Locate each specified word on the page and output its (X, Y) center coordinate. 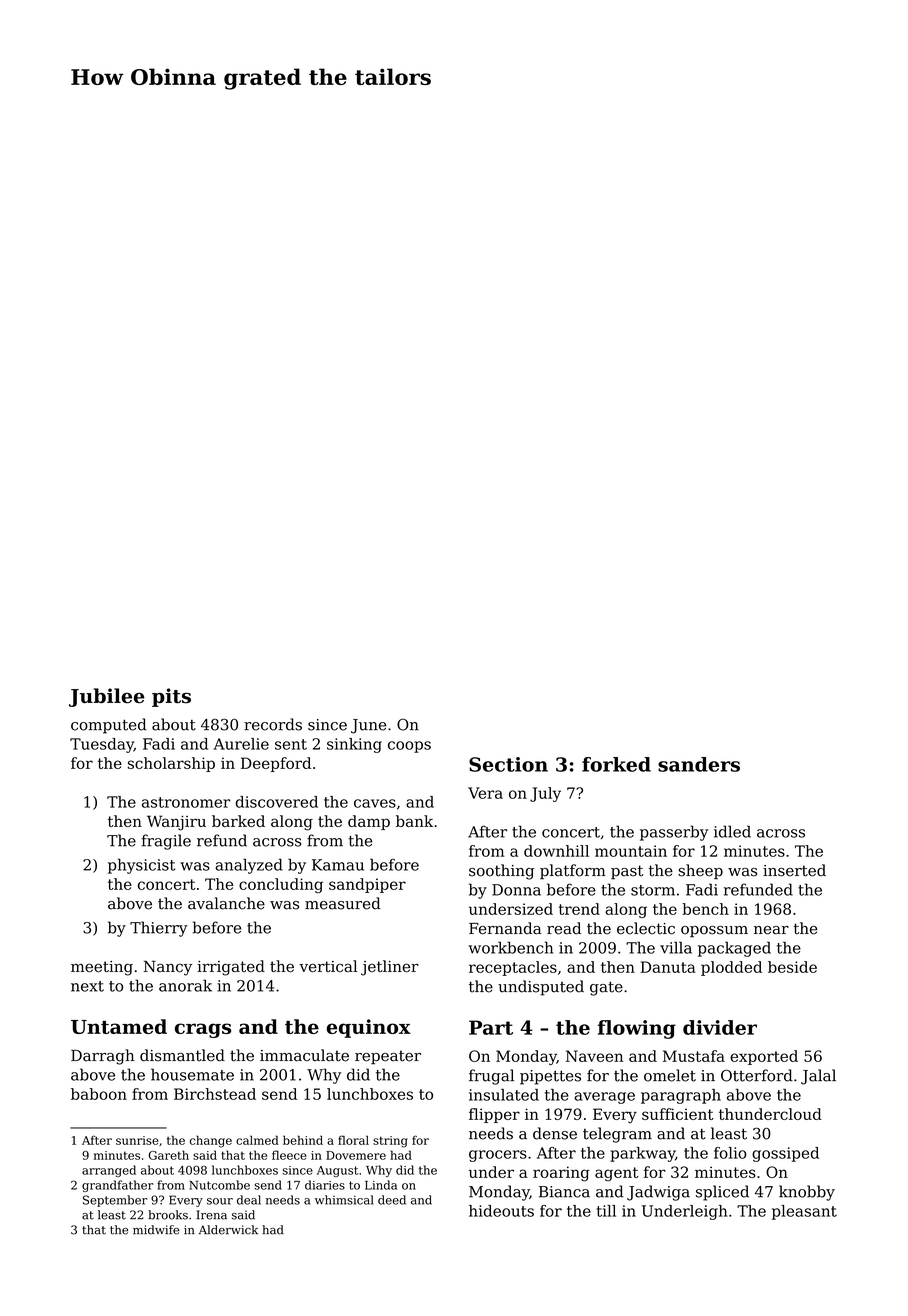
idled (732, 831)
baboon (99, 1094)
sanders (699, 764)
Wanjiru (176, 823)
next (87, 986)
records (273, 724)
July (545, 794)
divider (720, 1027)
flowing (637, 1029)
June (369, 726)
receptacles (513, 968)
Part (491, 1027)
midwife (156, 1230)
